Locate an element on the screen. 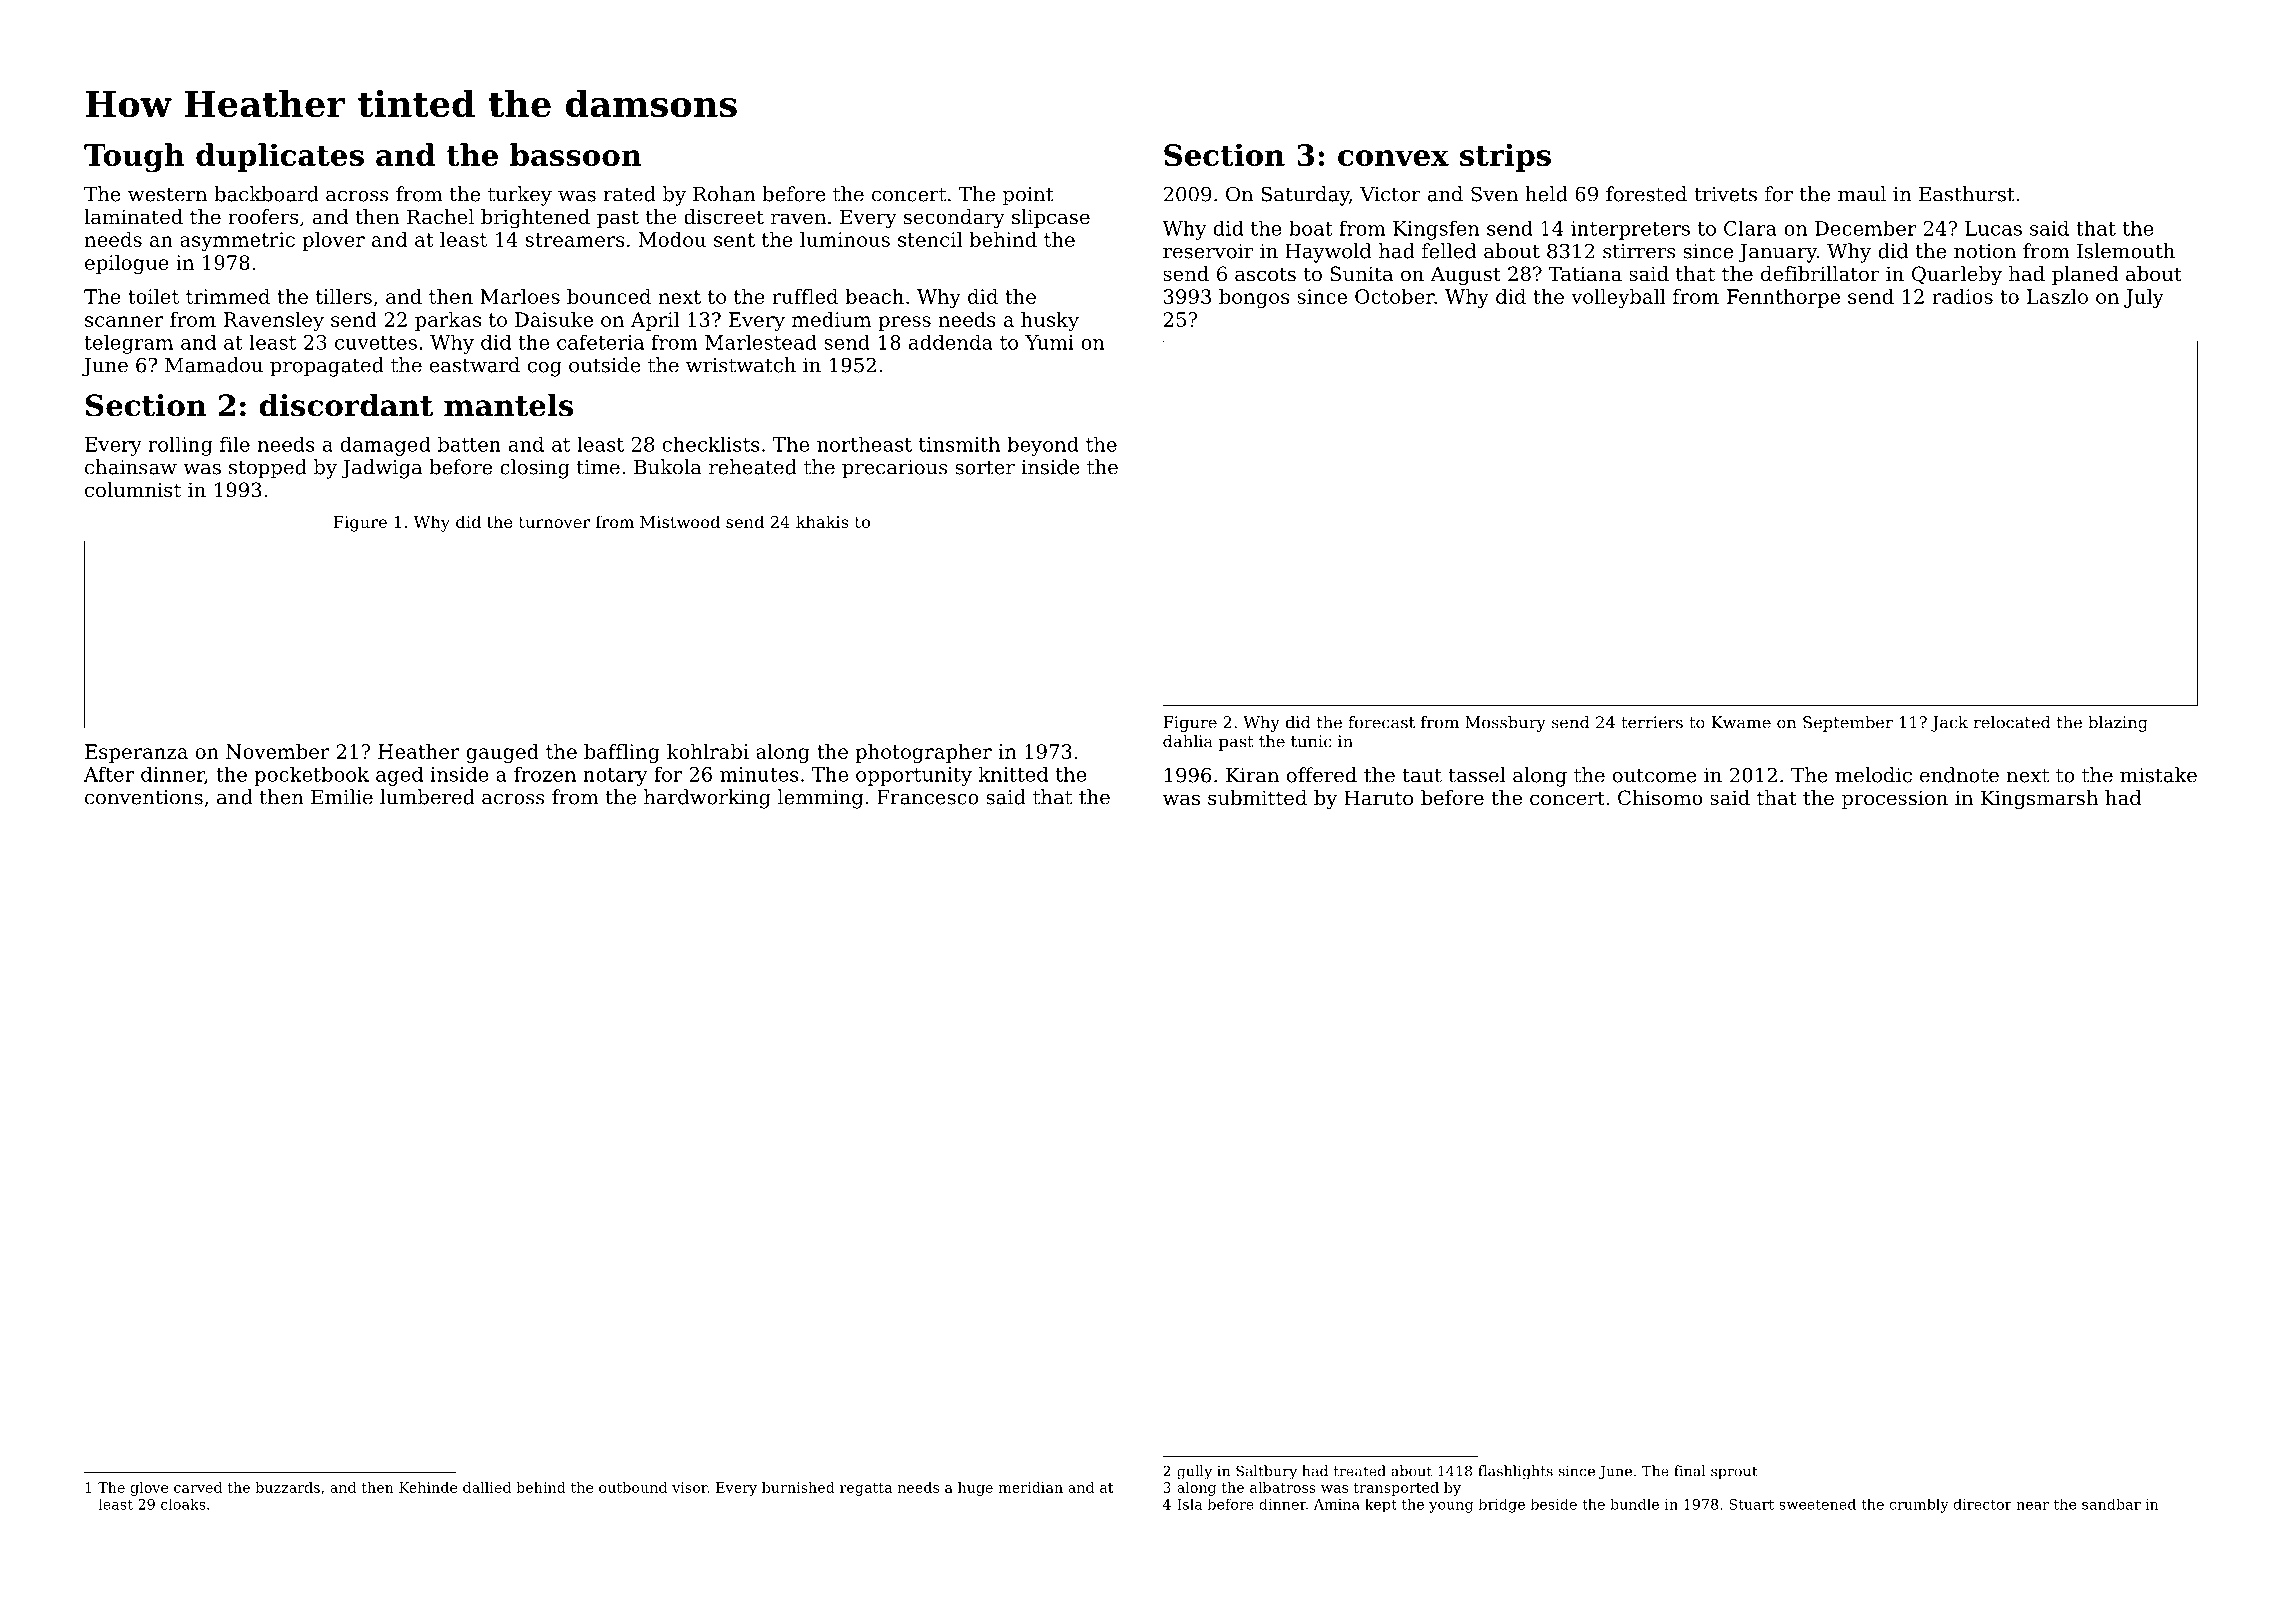 The height and width of the screenshot is (1614, 2282). backboard is located at coordinates (266, 194).
